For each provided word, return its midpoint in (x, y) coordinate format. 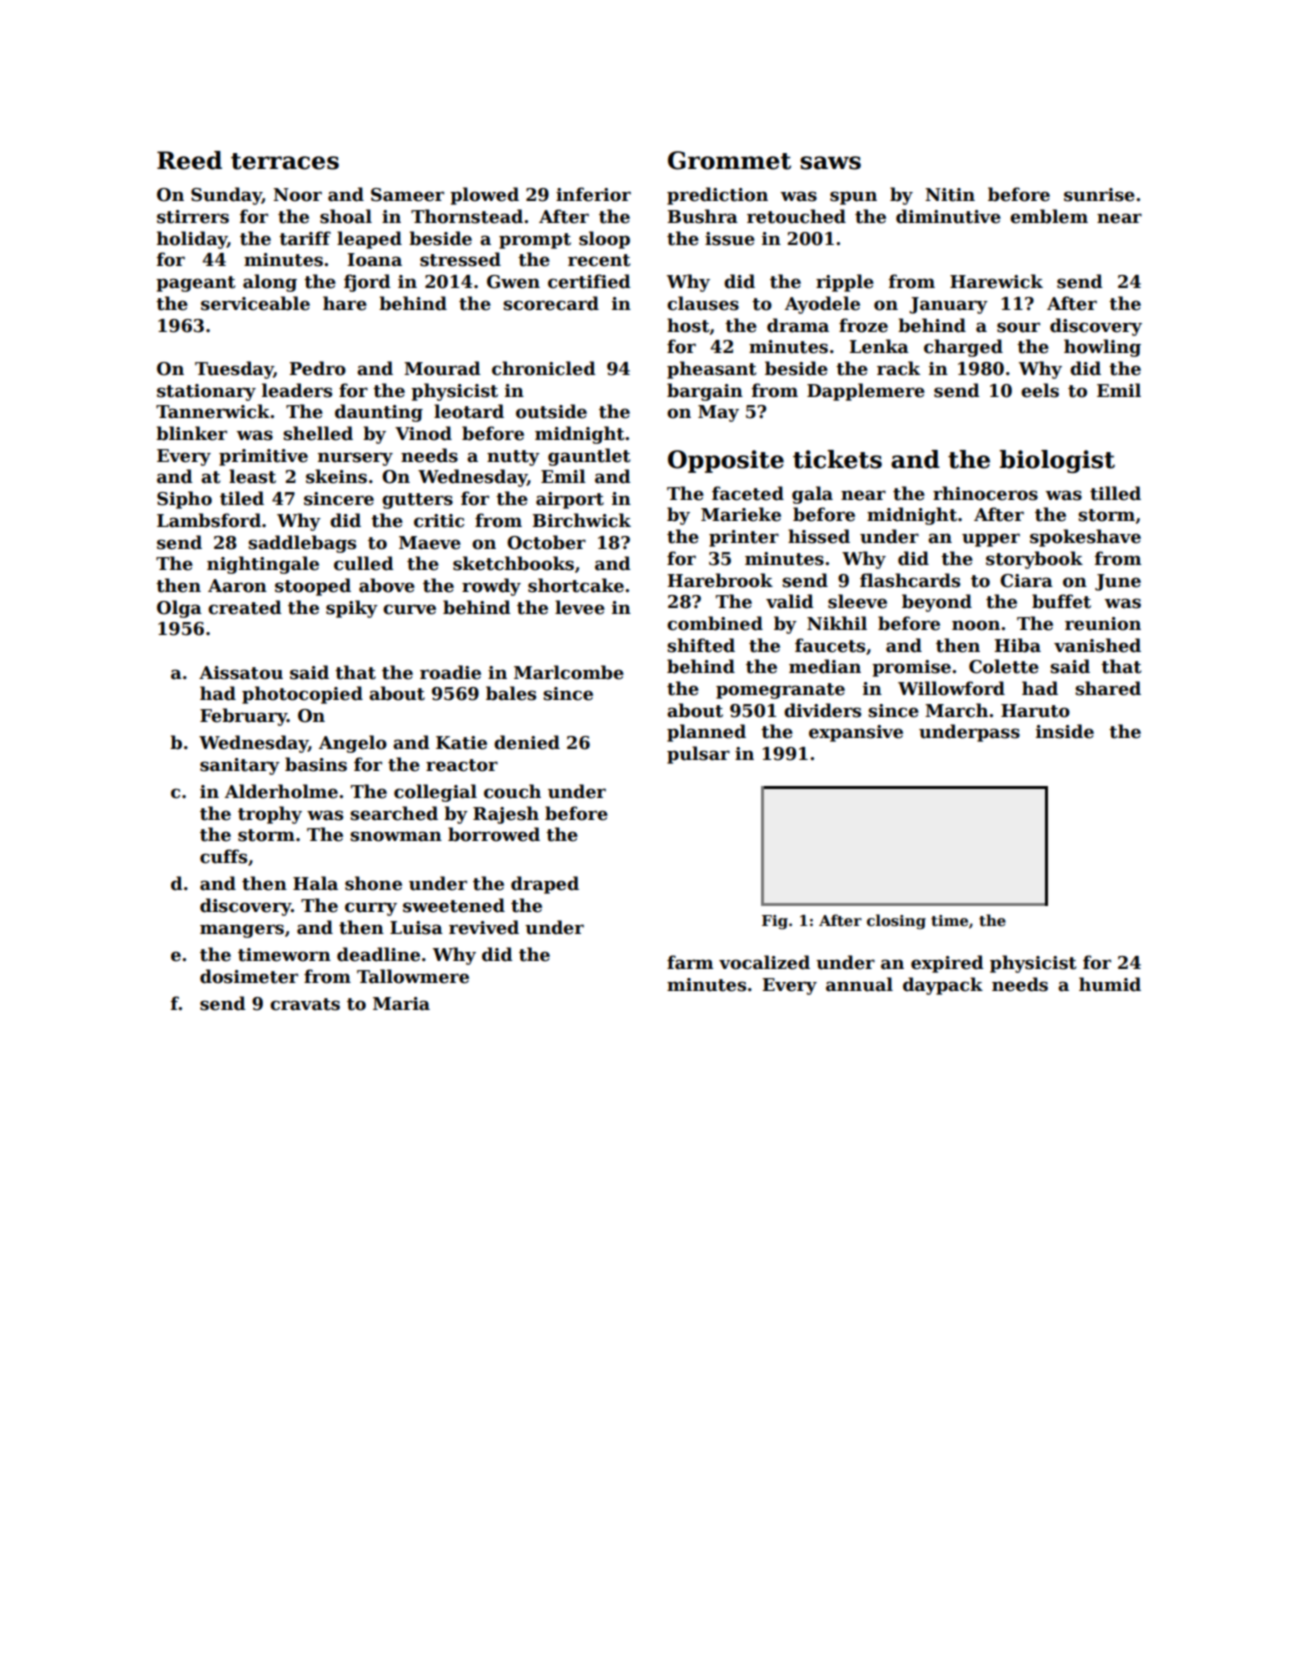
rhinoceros (985, 493)
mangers (242, 931)
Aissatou (241, 673)
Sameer (407, 195)
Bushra (702, 216)
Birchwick (581, 520)
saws (830, 163)
